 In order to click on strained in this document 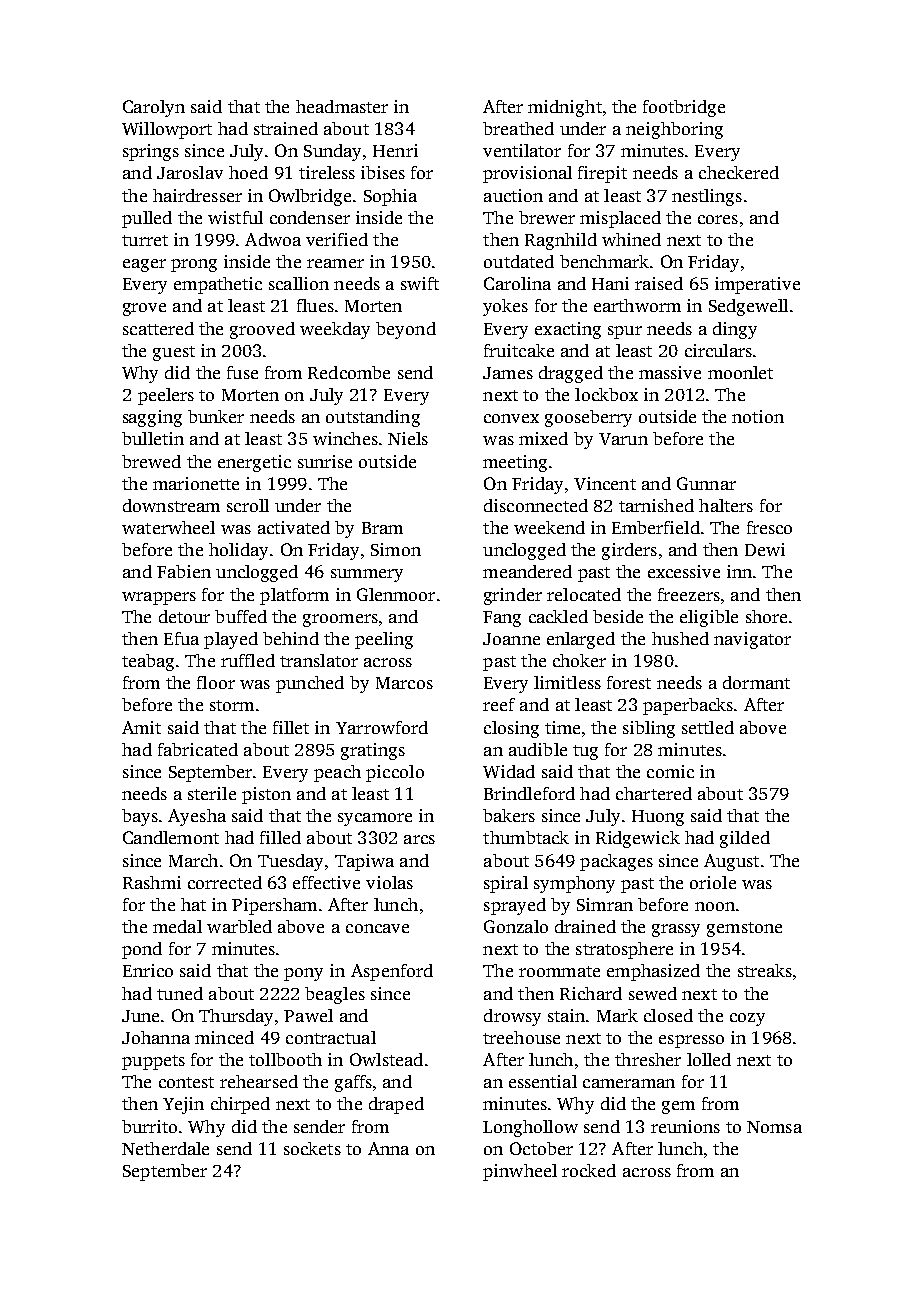, I will do `click(286, 128)`.
